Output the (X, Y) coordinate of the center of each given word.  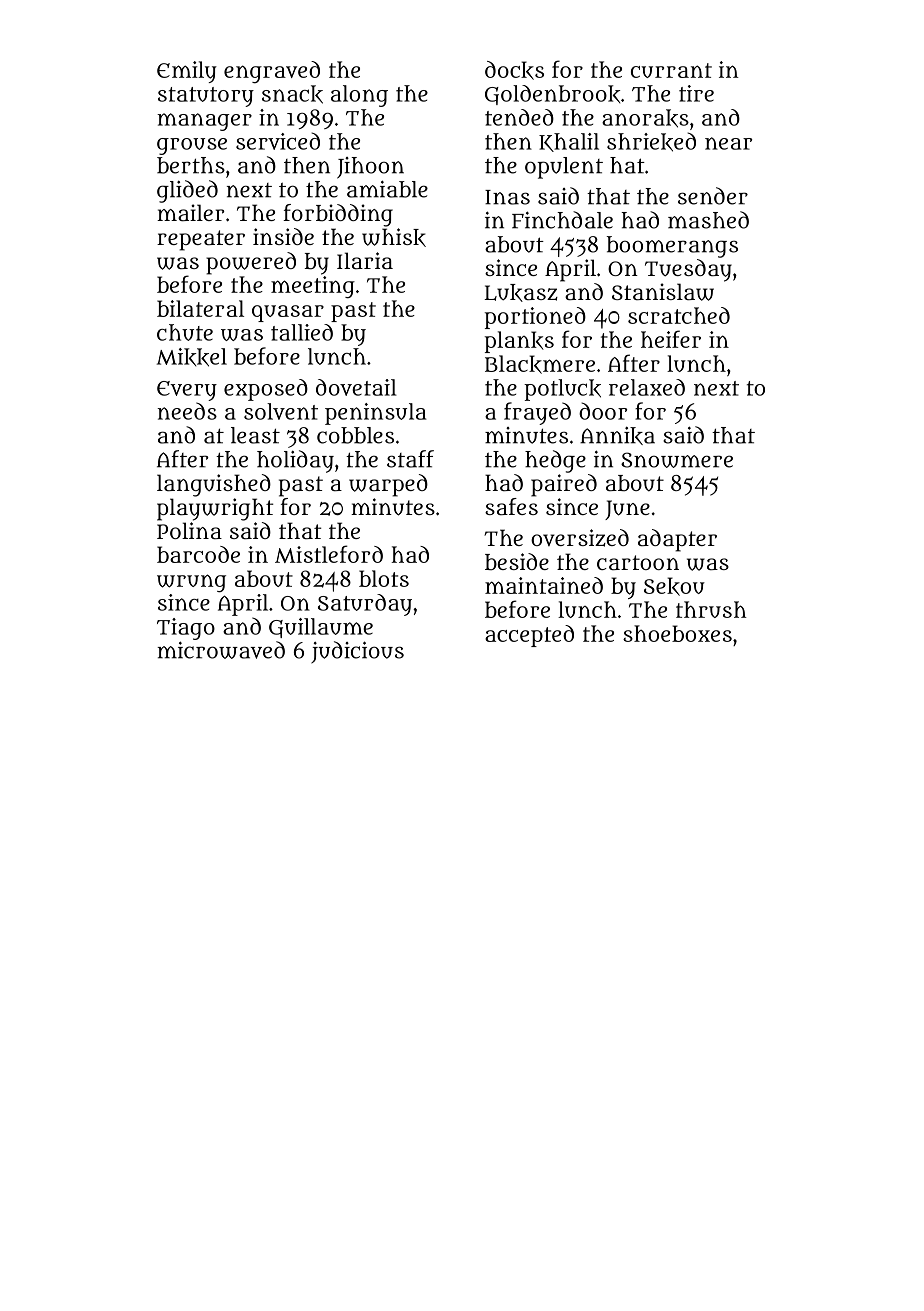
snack (292, 94)
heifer (671, 339)
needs (187, 411)
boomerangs (672, 247)
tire (696, 93)
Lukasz (521, 293)
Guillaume (321, 628)
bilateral (200, 308)
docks (514, 70)
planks (519, 342)
